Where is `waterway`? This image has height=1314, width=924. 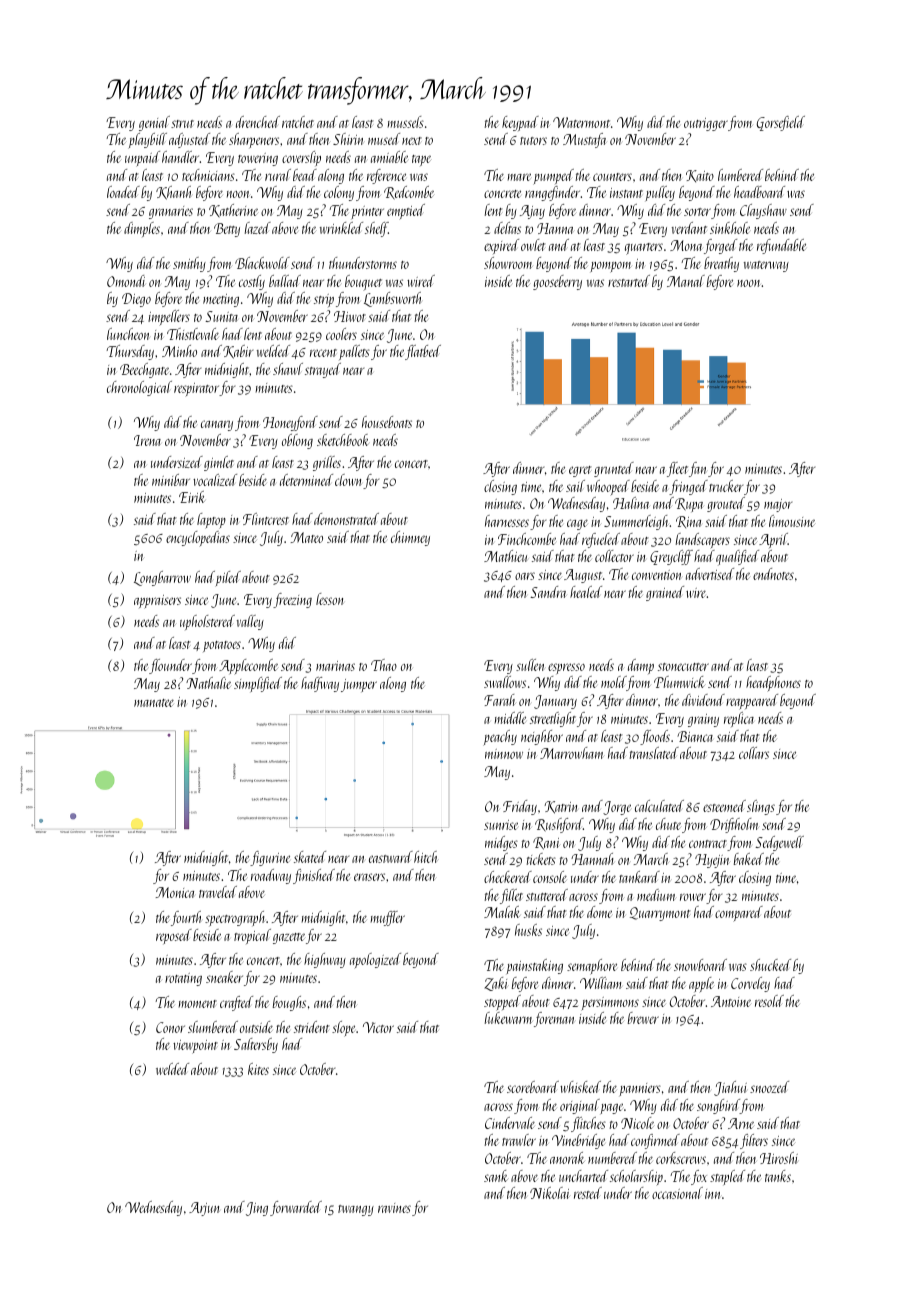 waterway is located at coordinates (766, 266).
